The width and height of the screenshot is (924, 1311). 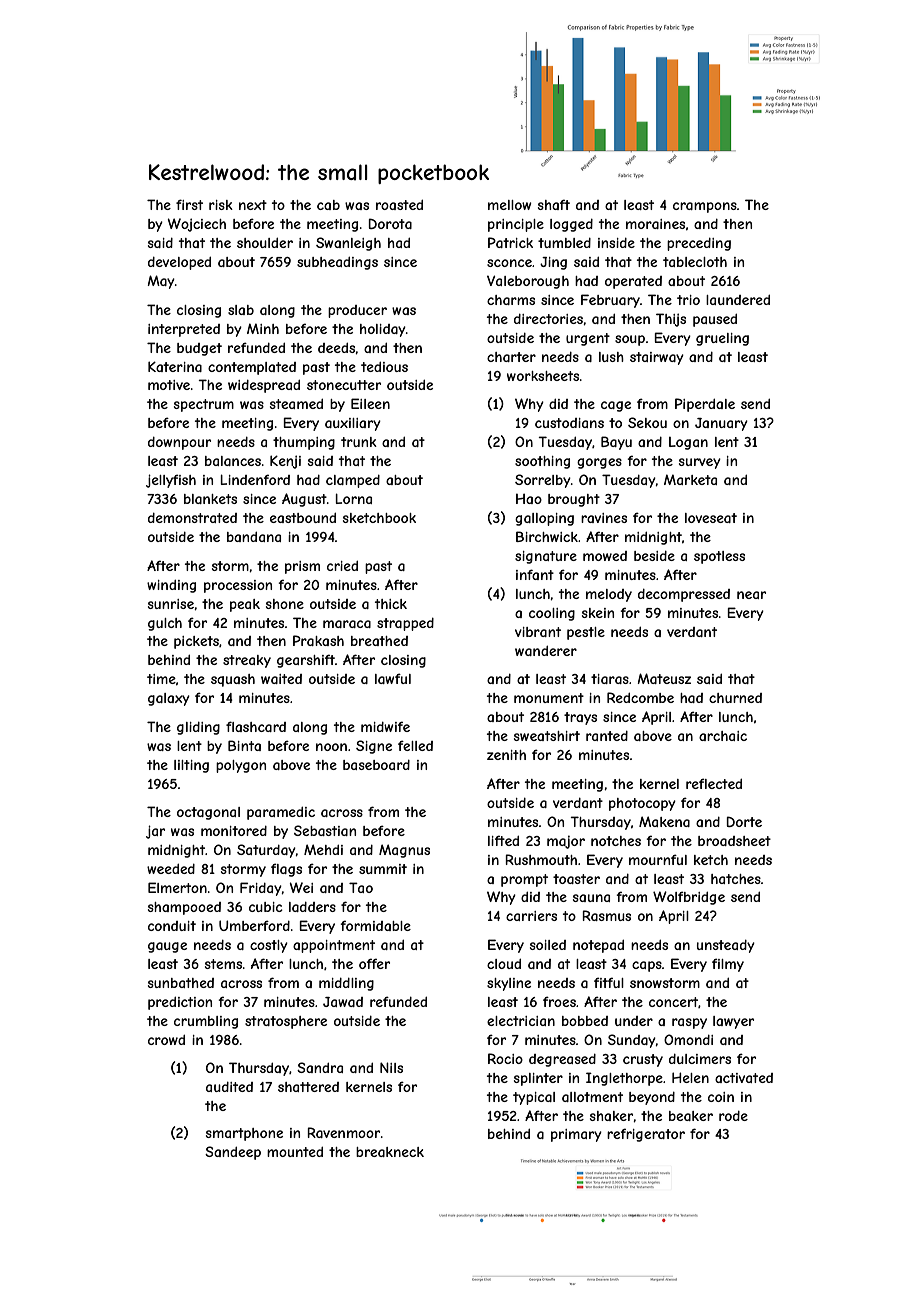 What do you see at coordinates (531, 916) in the screenshot?
I see `carriers` at bounding box center [531, 916].
